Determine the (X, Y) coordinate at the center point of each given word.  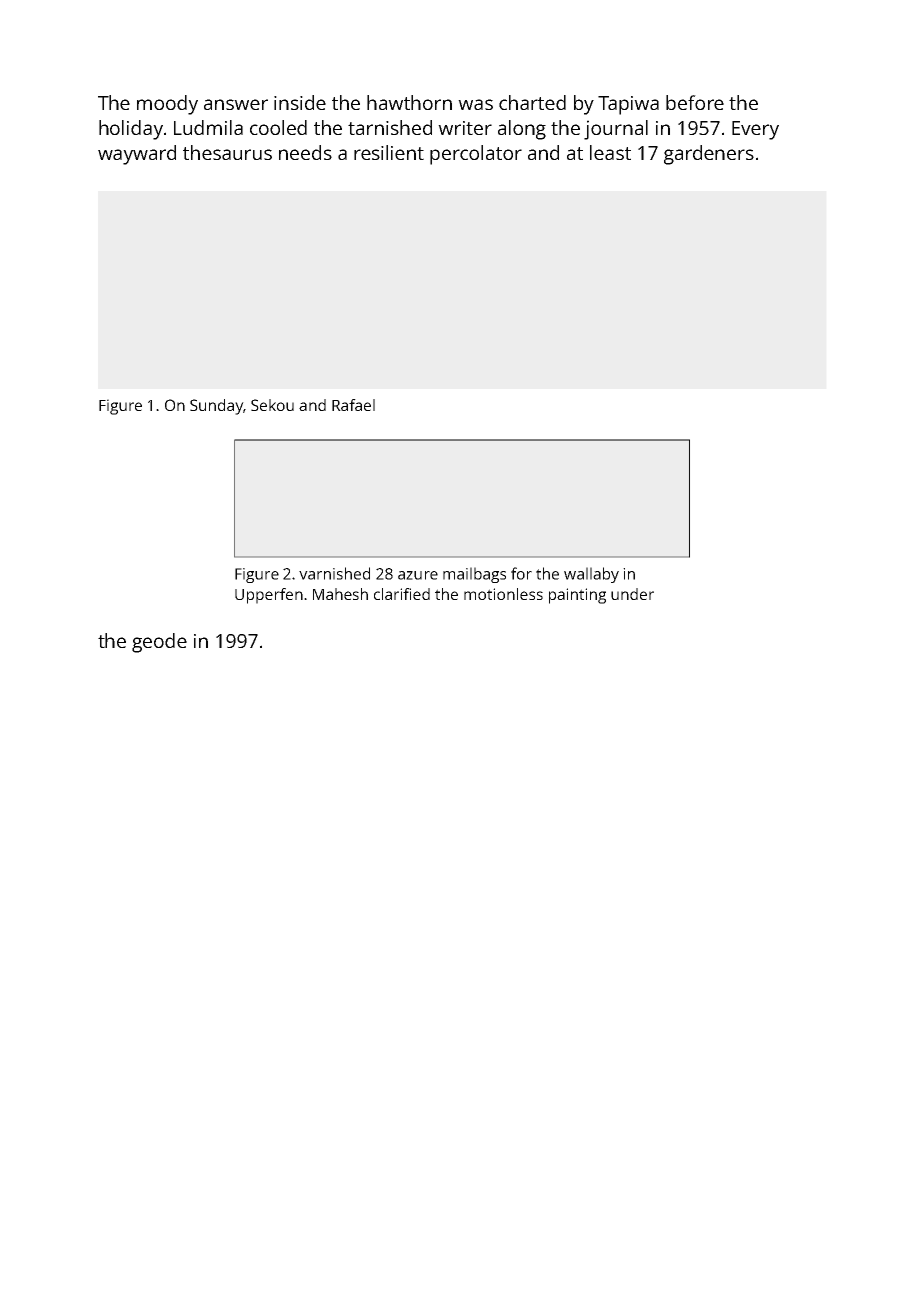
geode (159, 643)
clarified (402, 594)
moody (167, 105)
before (695, 102)
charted (532, 102)
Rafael (353, 405)
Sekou (272, 405)
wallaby (591, 575)
